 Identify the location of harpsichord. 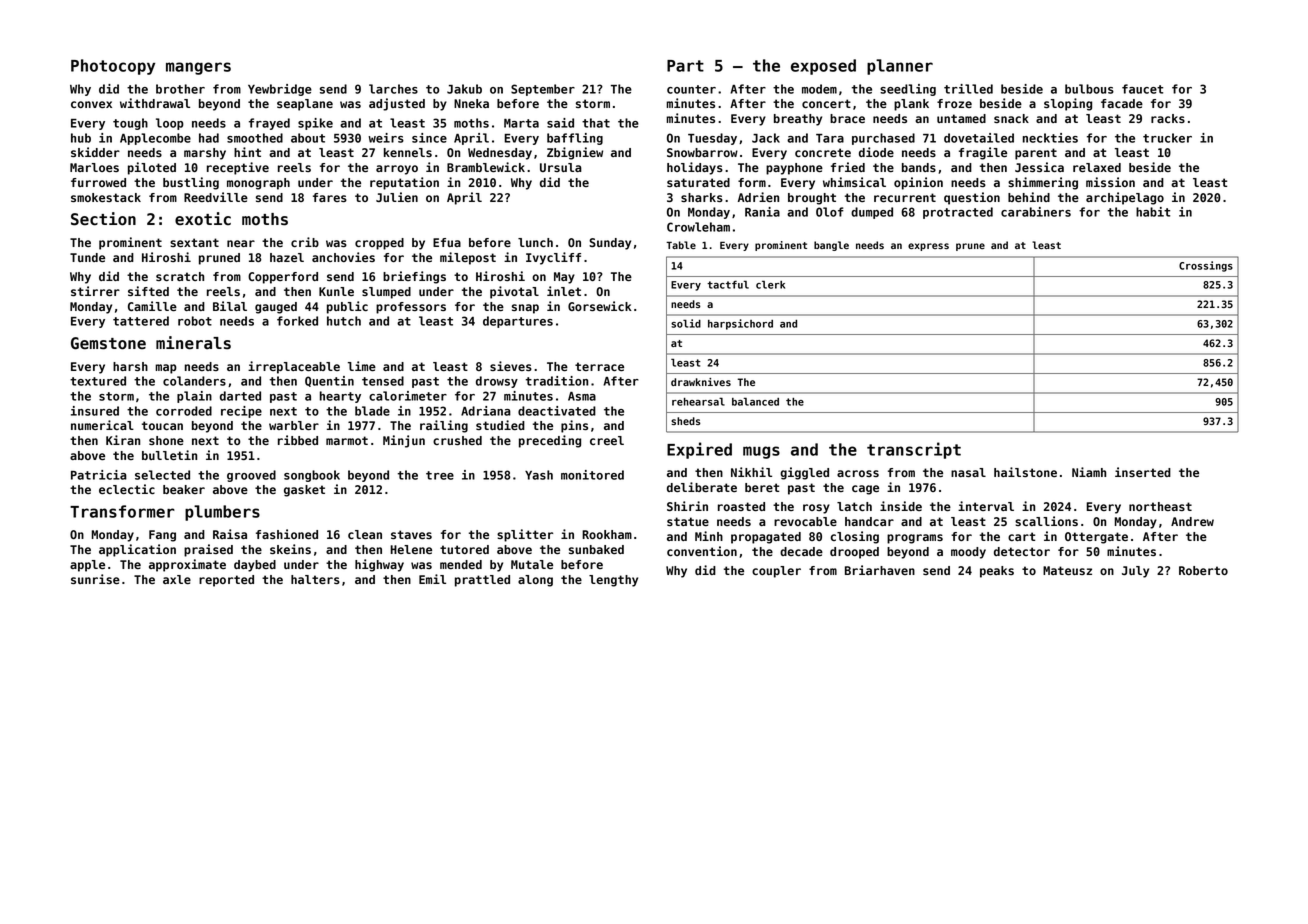
(740, 324).
